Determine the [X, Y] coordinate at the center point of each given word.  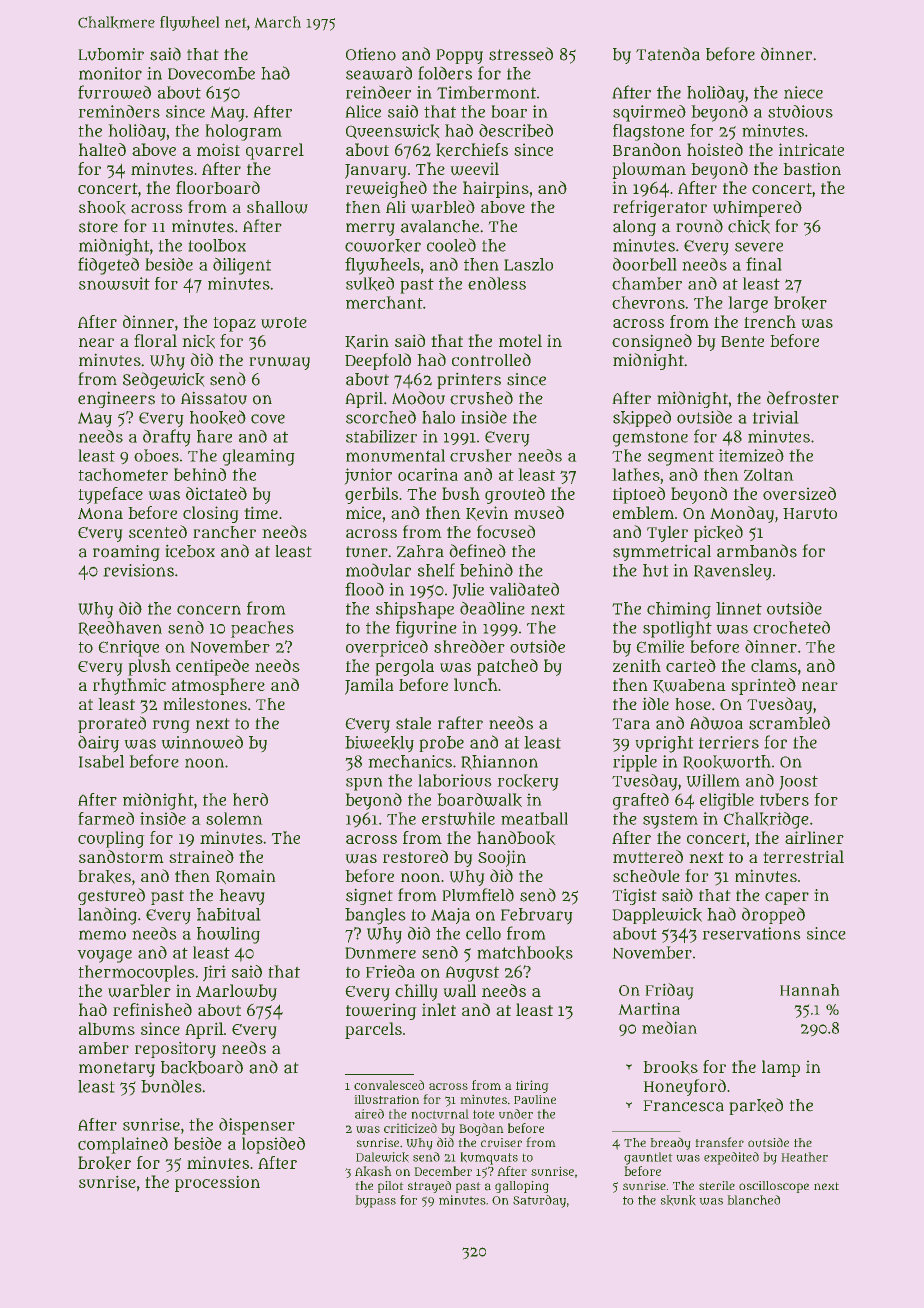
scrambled [789, 723]
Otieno [371, 54]
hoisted [715, 149]
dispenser [257, 1126]
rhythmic [129, 686]
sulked [370, 284]
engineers [116, 399]
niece [803, 92]
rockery [528, 782]
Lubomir [111, 54]
